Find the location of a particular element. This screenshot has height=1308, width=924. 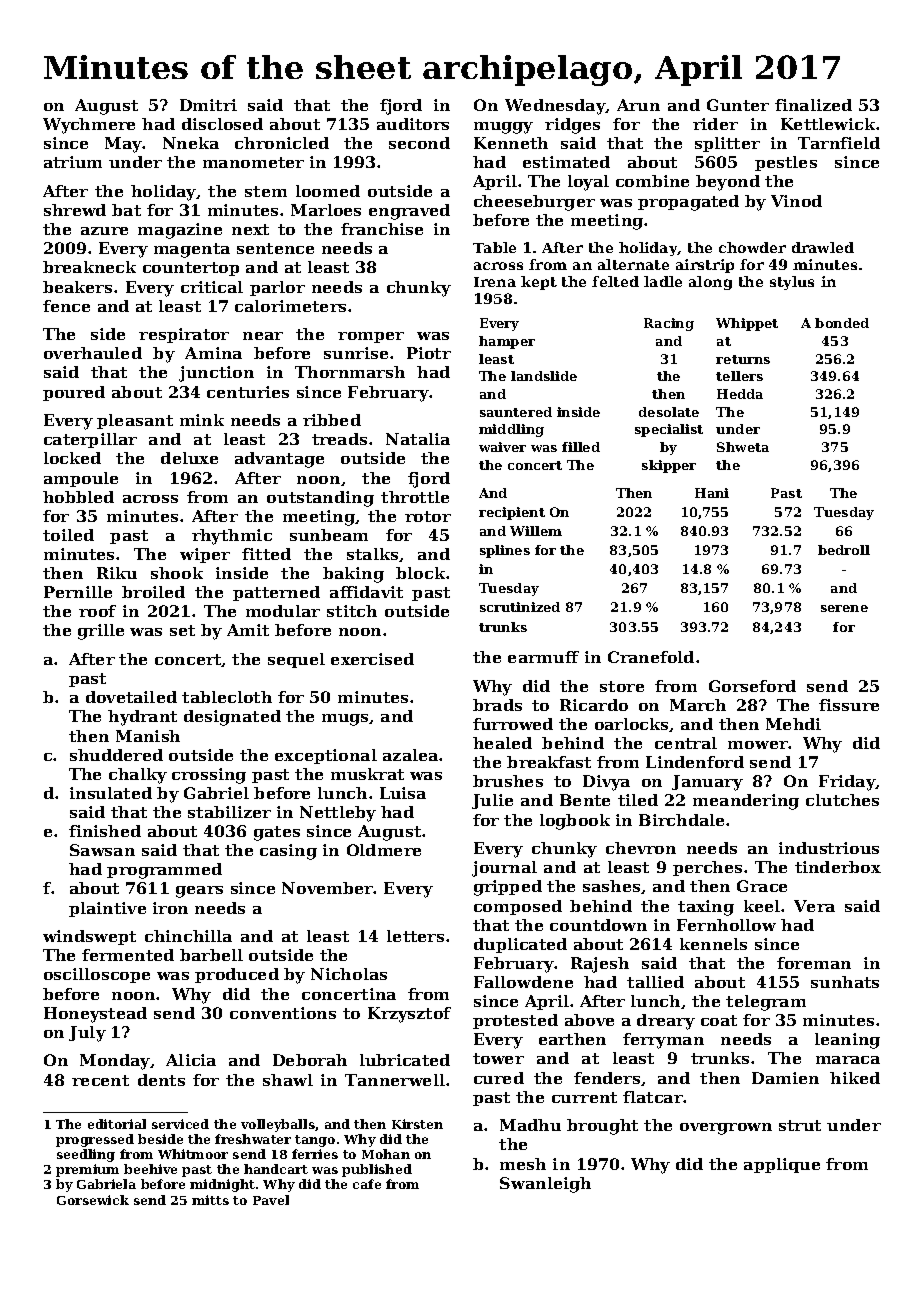

Whippet is located at coordinates (747, 324).
